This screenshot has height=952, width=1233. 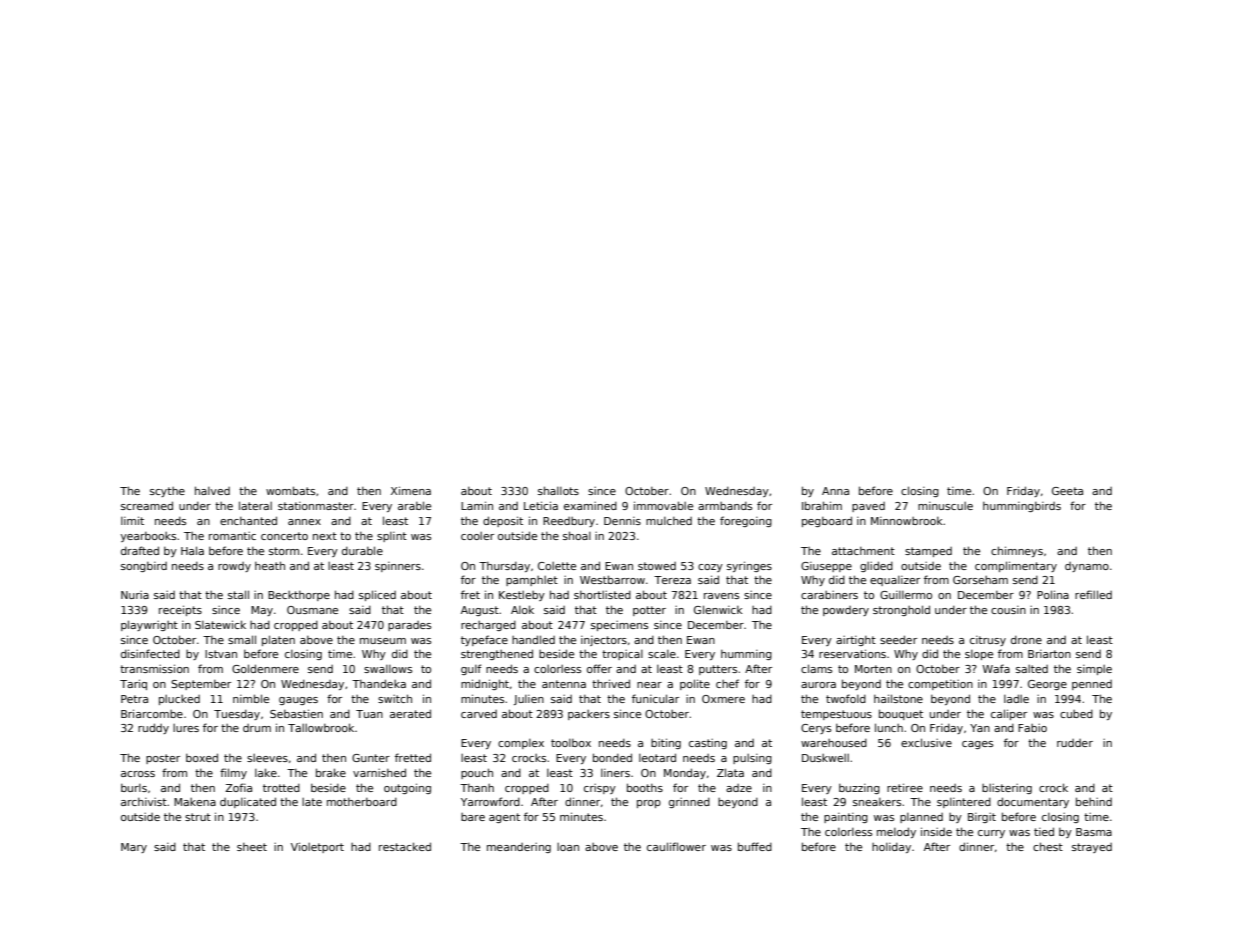 What do you see at coordinates (718, 670) in the screenshot?
I see `putters` at bounding box center [718, 670].
